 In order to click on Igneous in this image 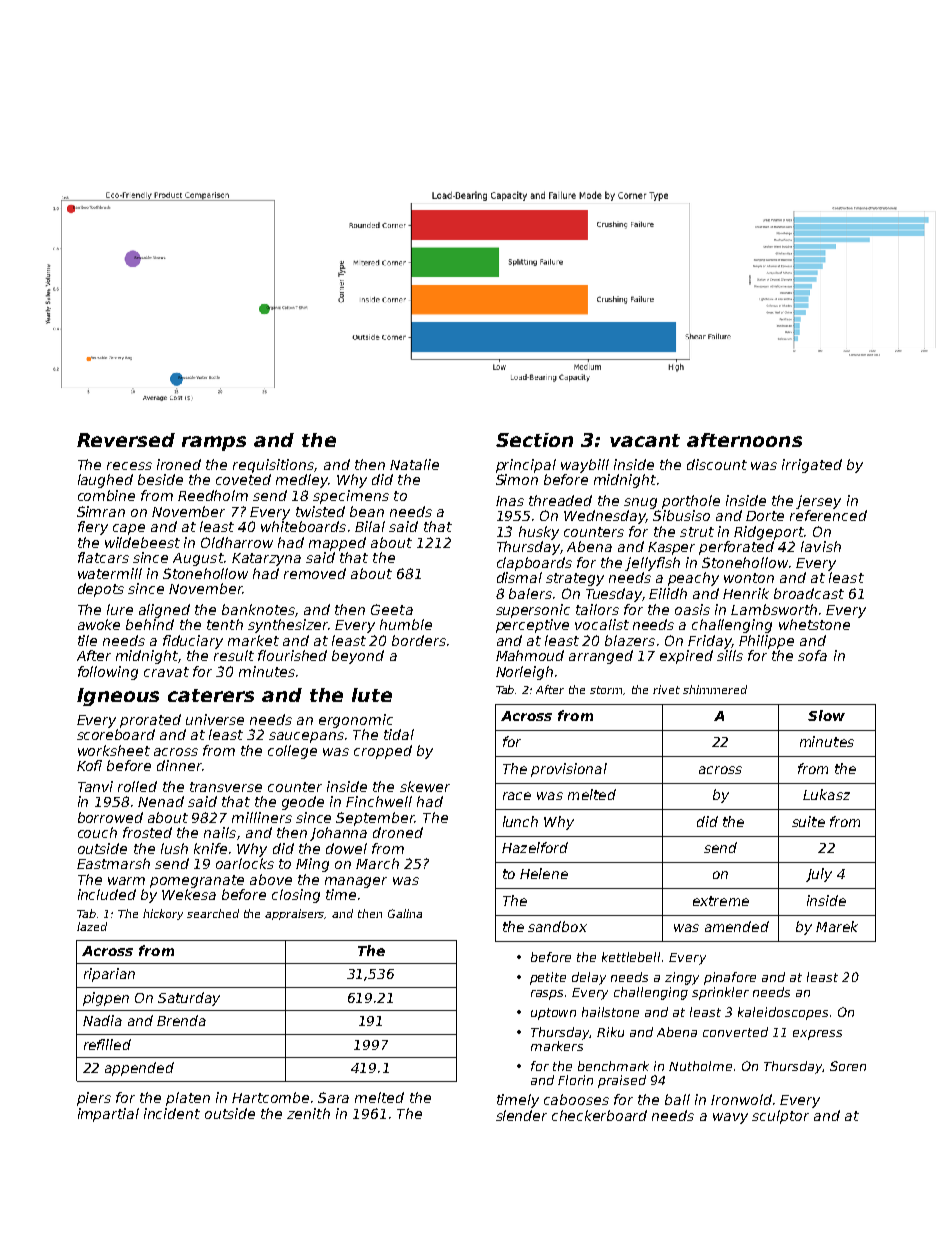, I will do `click(118, 697)`.
